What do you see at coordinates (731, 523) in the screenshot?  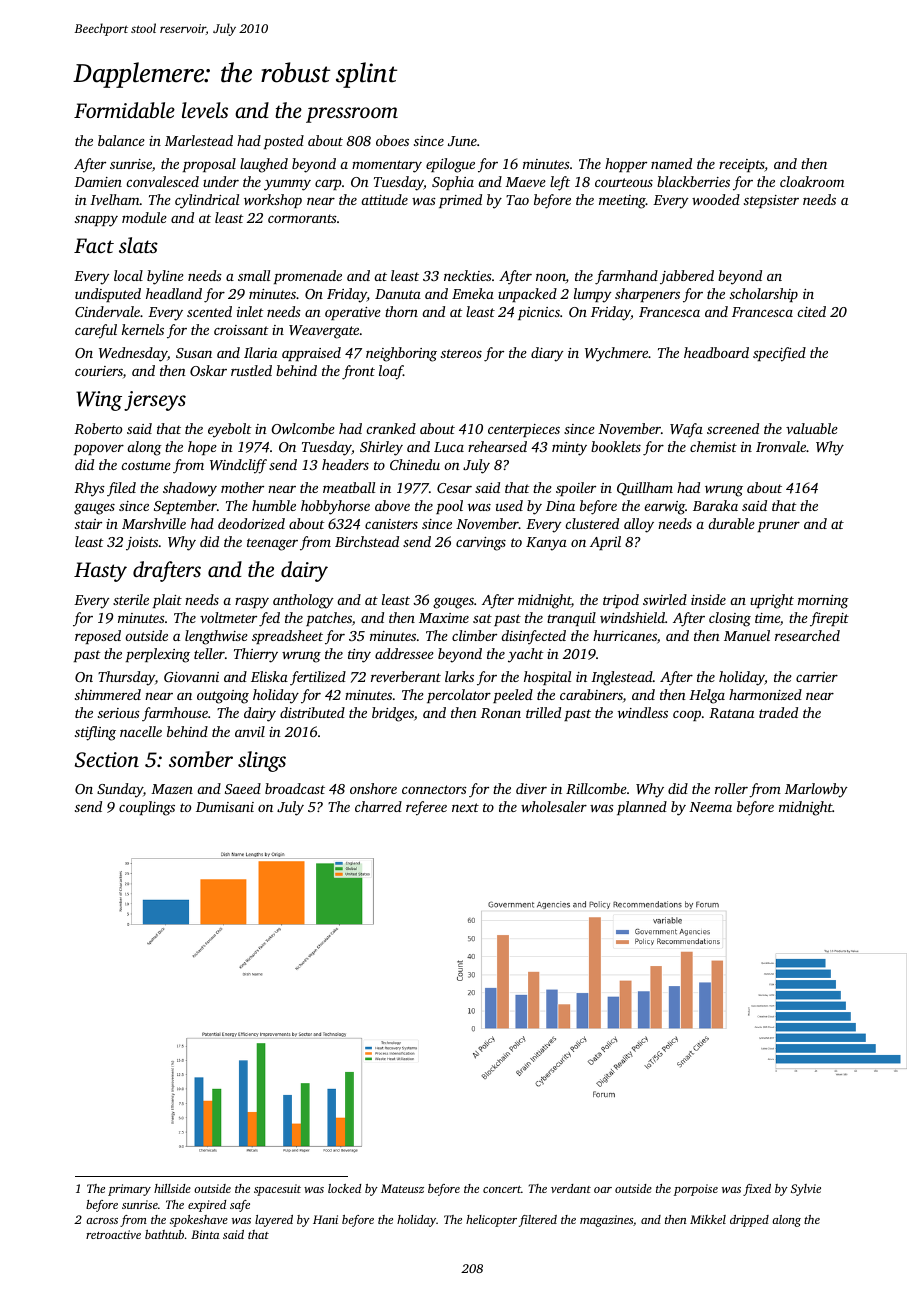 I see `durable` at bounding box center [731, 523].
